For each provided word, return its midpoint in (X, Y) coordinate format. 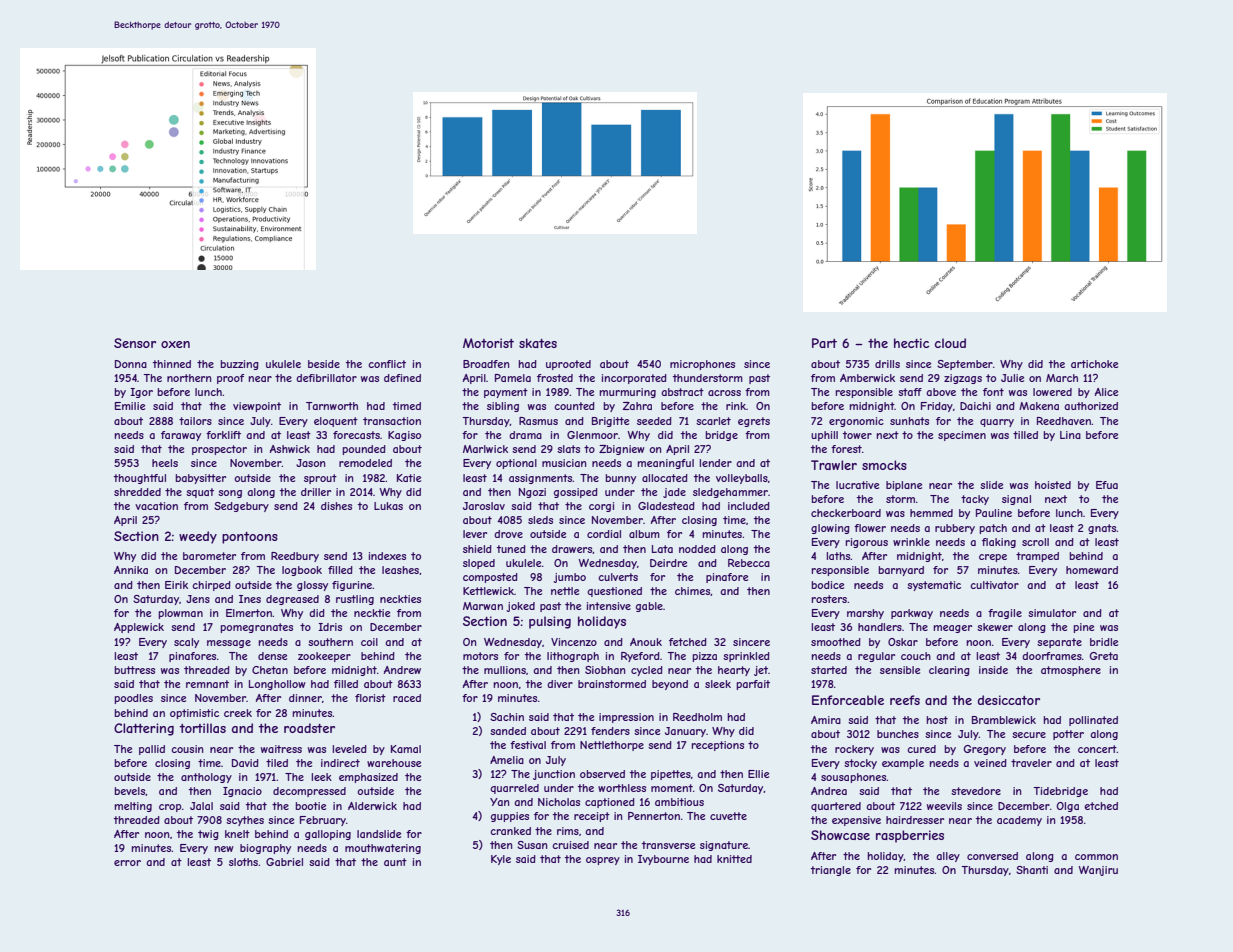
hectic (911, 343)
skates (538, 343)
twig (208, 835)
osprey (603, 861)
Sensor (135, 343)
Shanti (1032, 870)
